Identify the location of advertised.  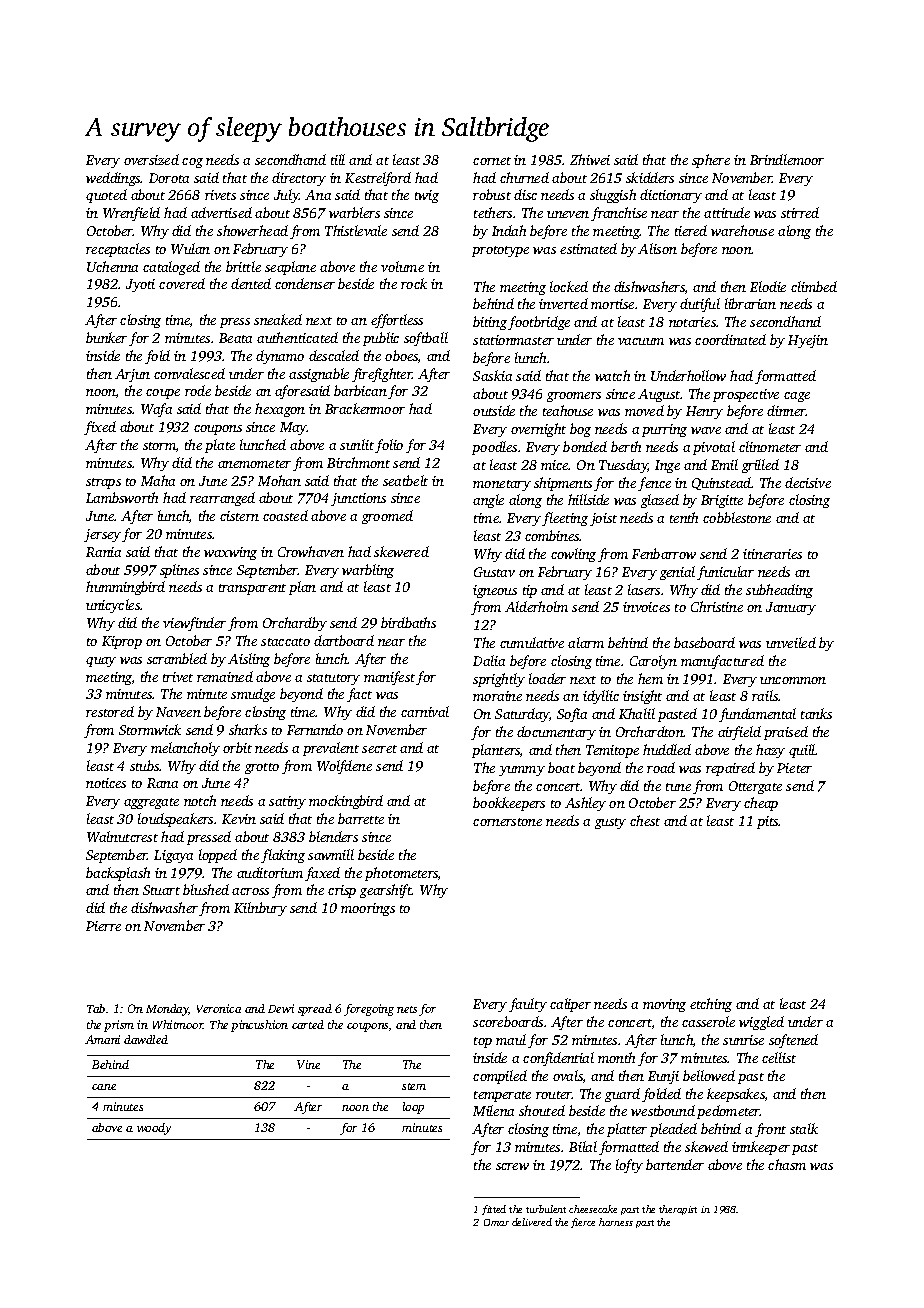
(221, 212).
